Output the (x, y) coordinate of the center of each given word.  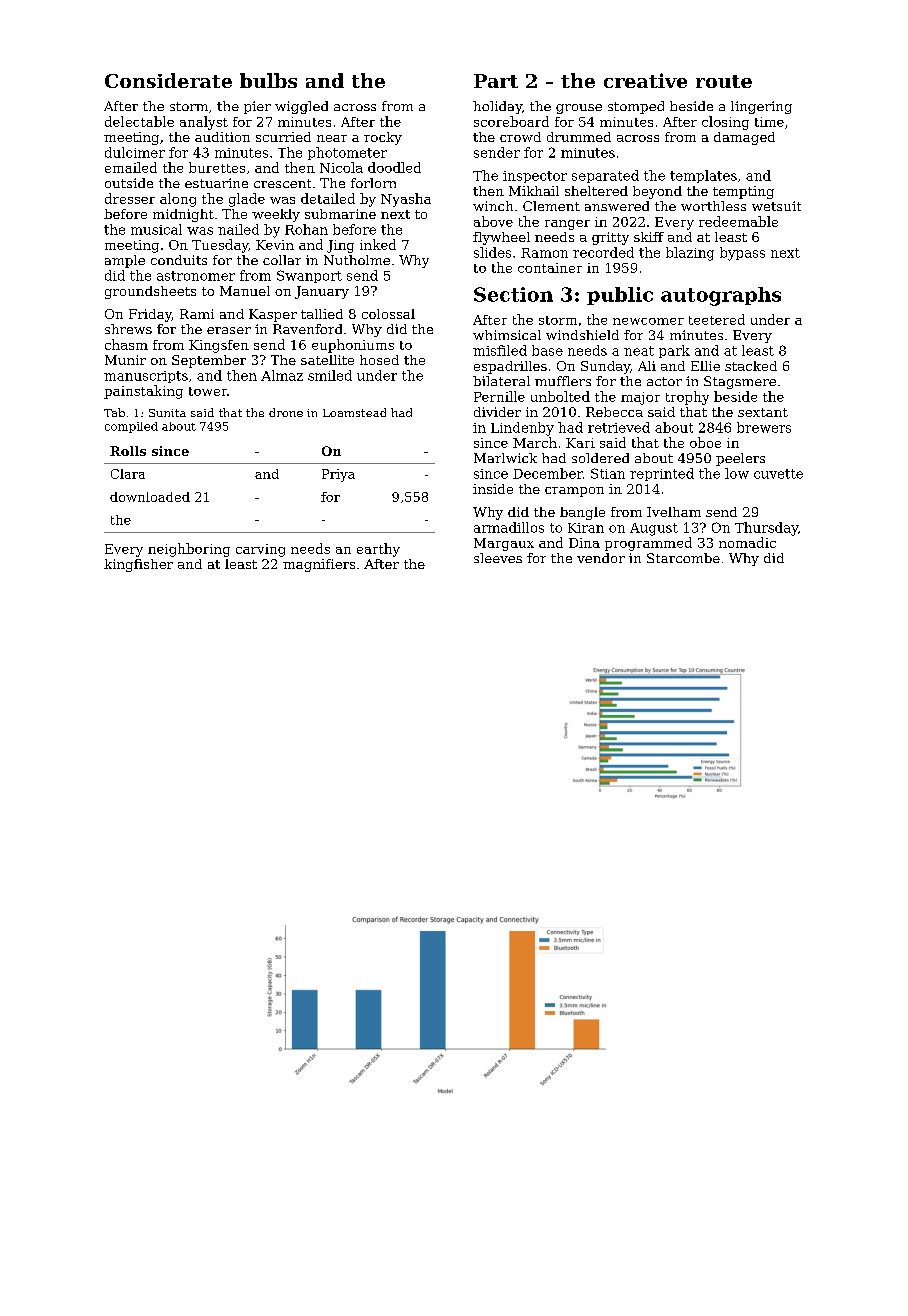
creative (645, 80)
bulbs (268, 80)
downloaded (150, 497)
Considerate (168, 80)
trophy (687, 398)
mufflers (563, 381)
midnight (183, 215)
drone (286, 412)
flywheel (501, 238)
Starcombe (683, 558)
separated (605, 176)
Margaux (504, 544)
